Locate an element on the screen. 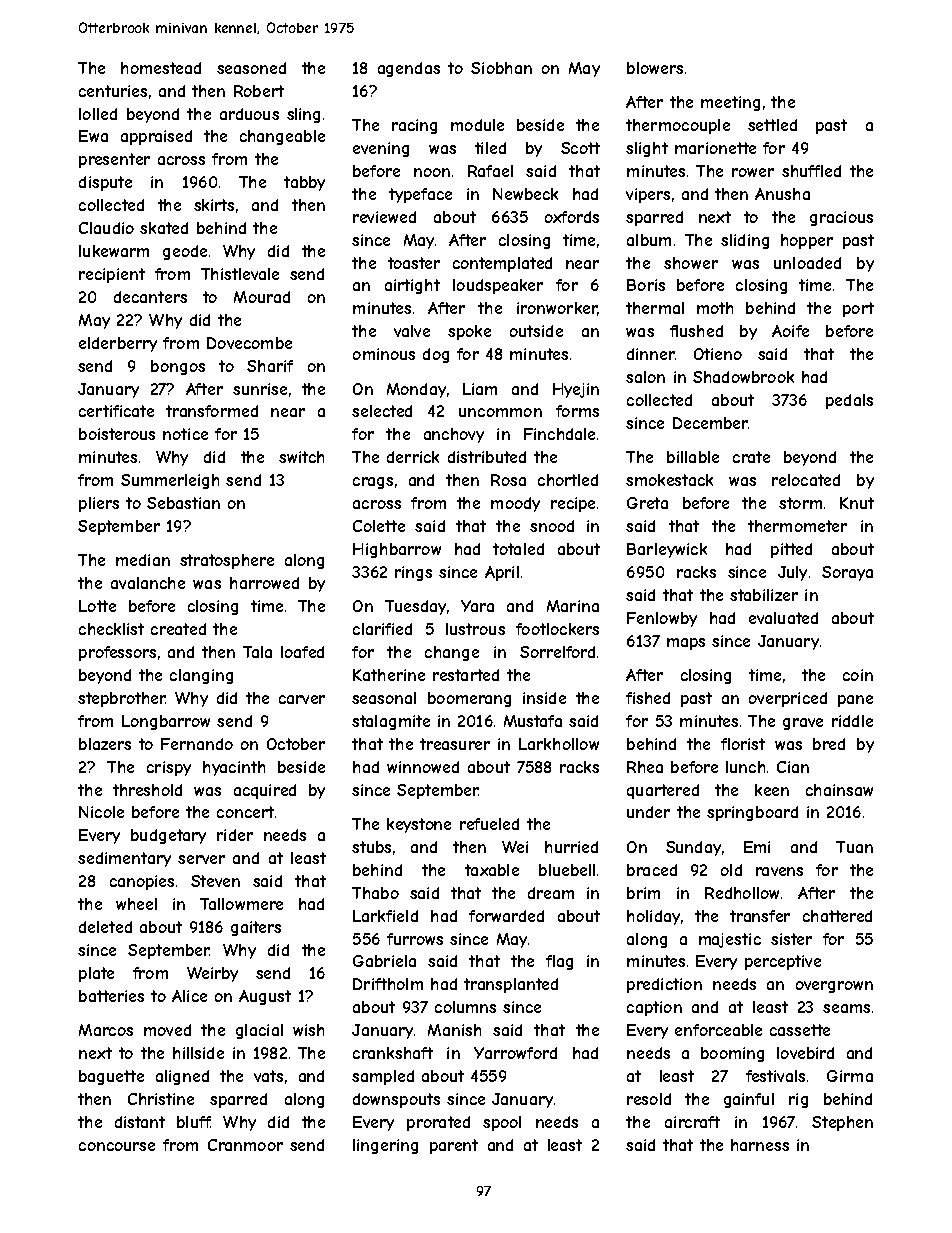 Image resolution: width=952 pixels, height=1233 pixels. Larkfield is located at coordinates (385, 916).
